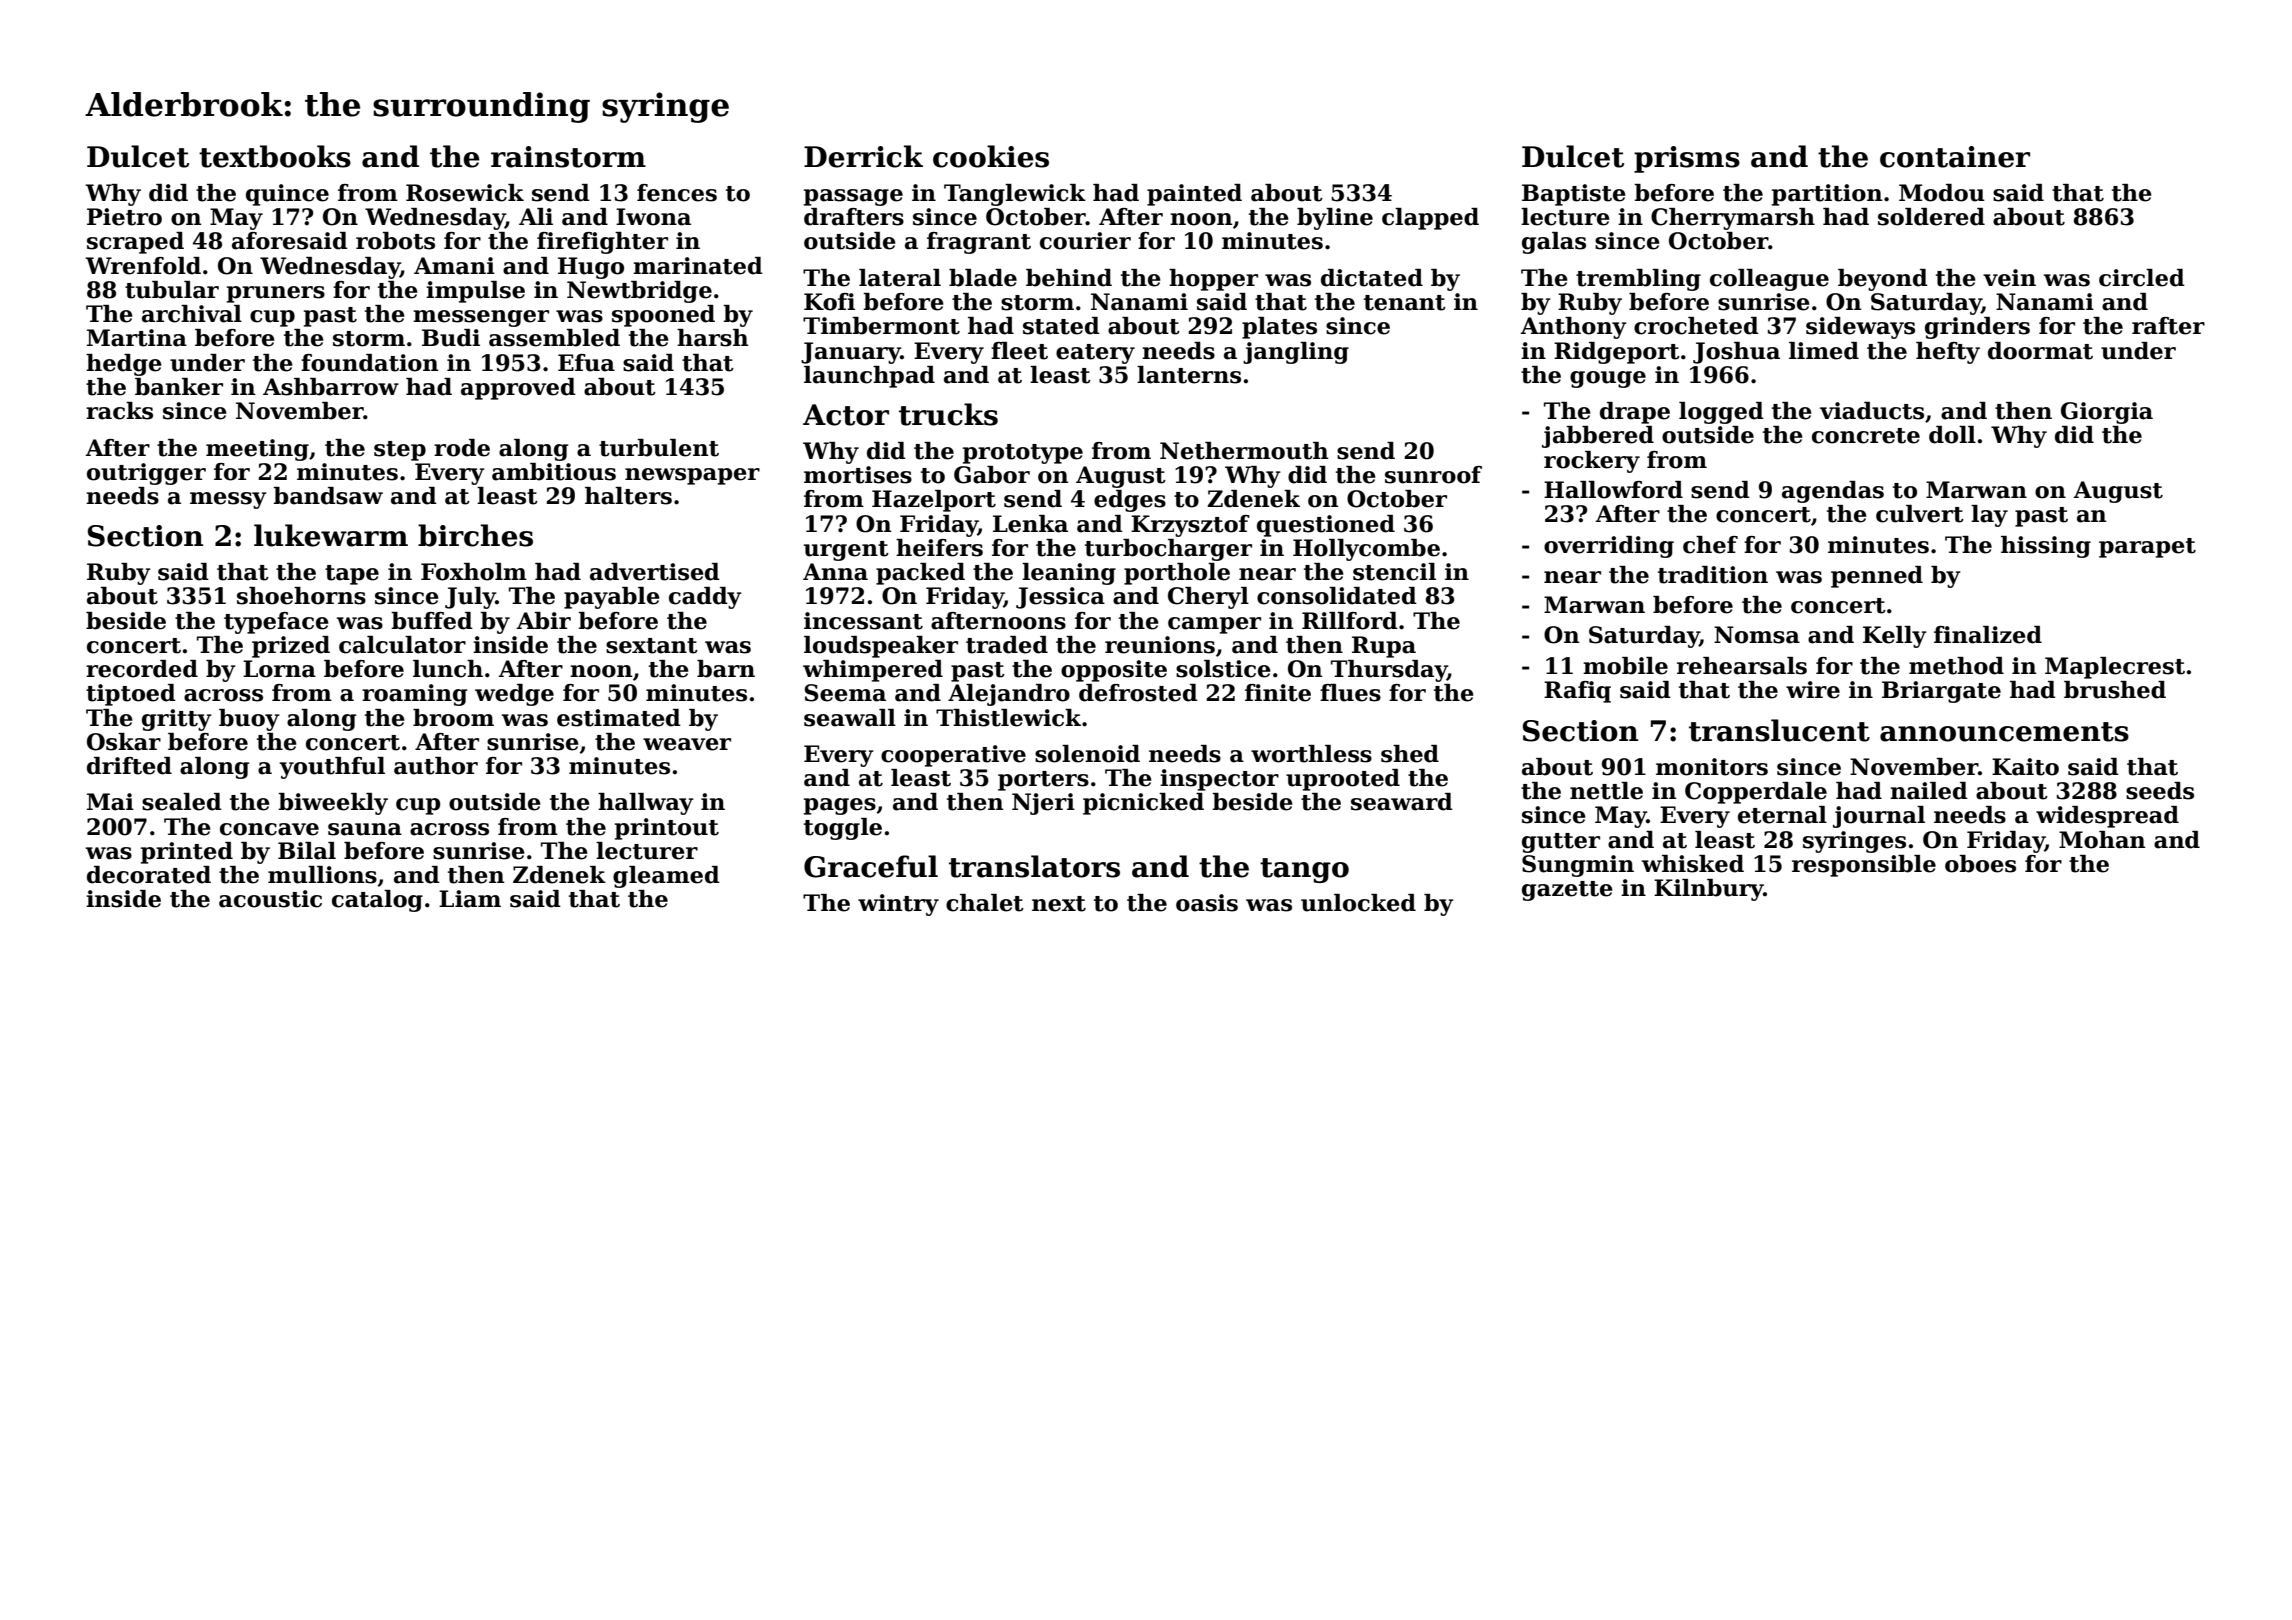  Describe the element at coordinates (900, 278) in the image. I see `lateral` at that location.
